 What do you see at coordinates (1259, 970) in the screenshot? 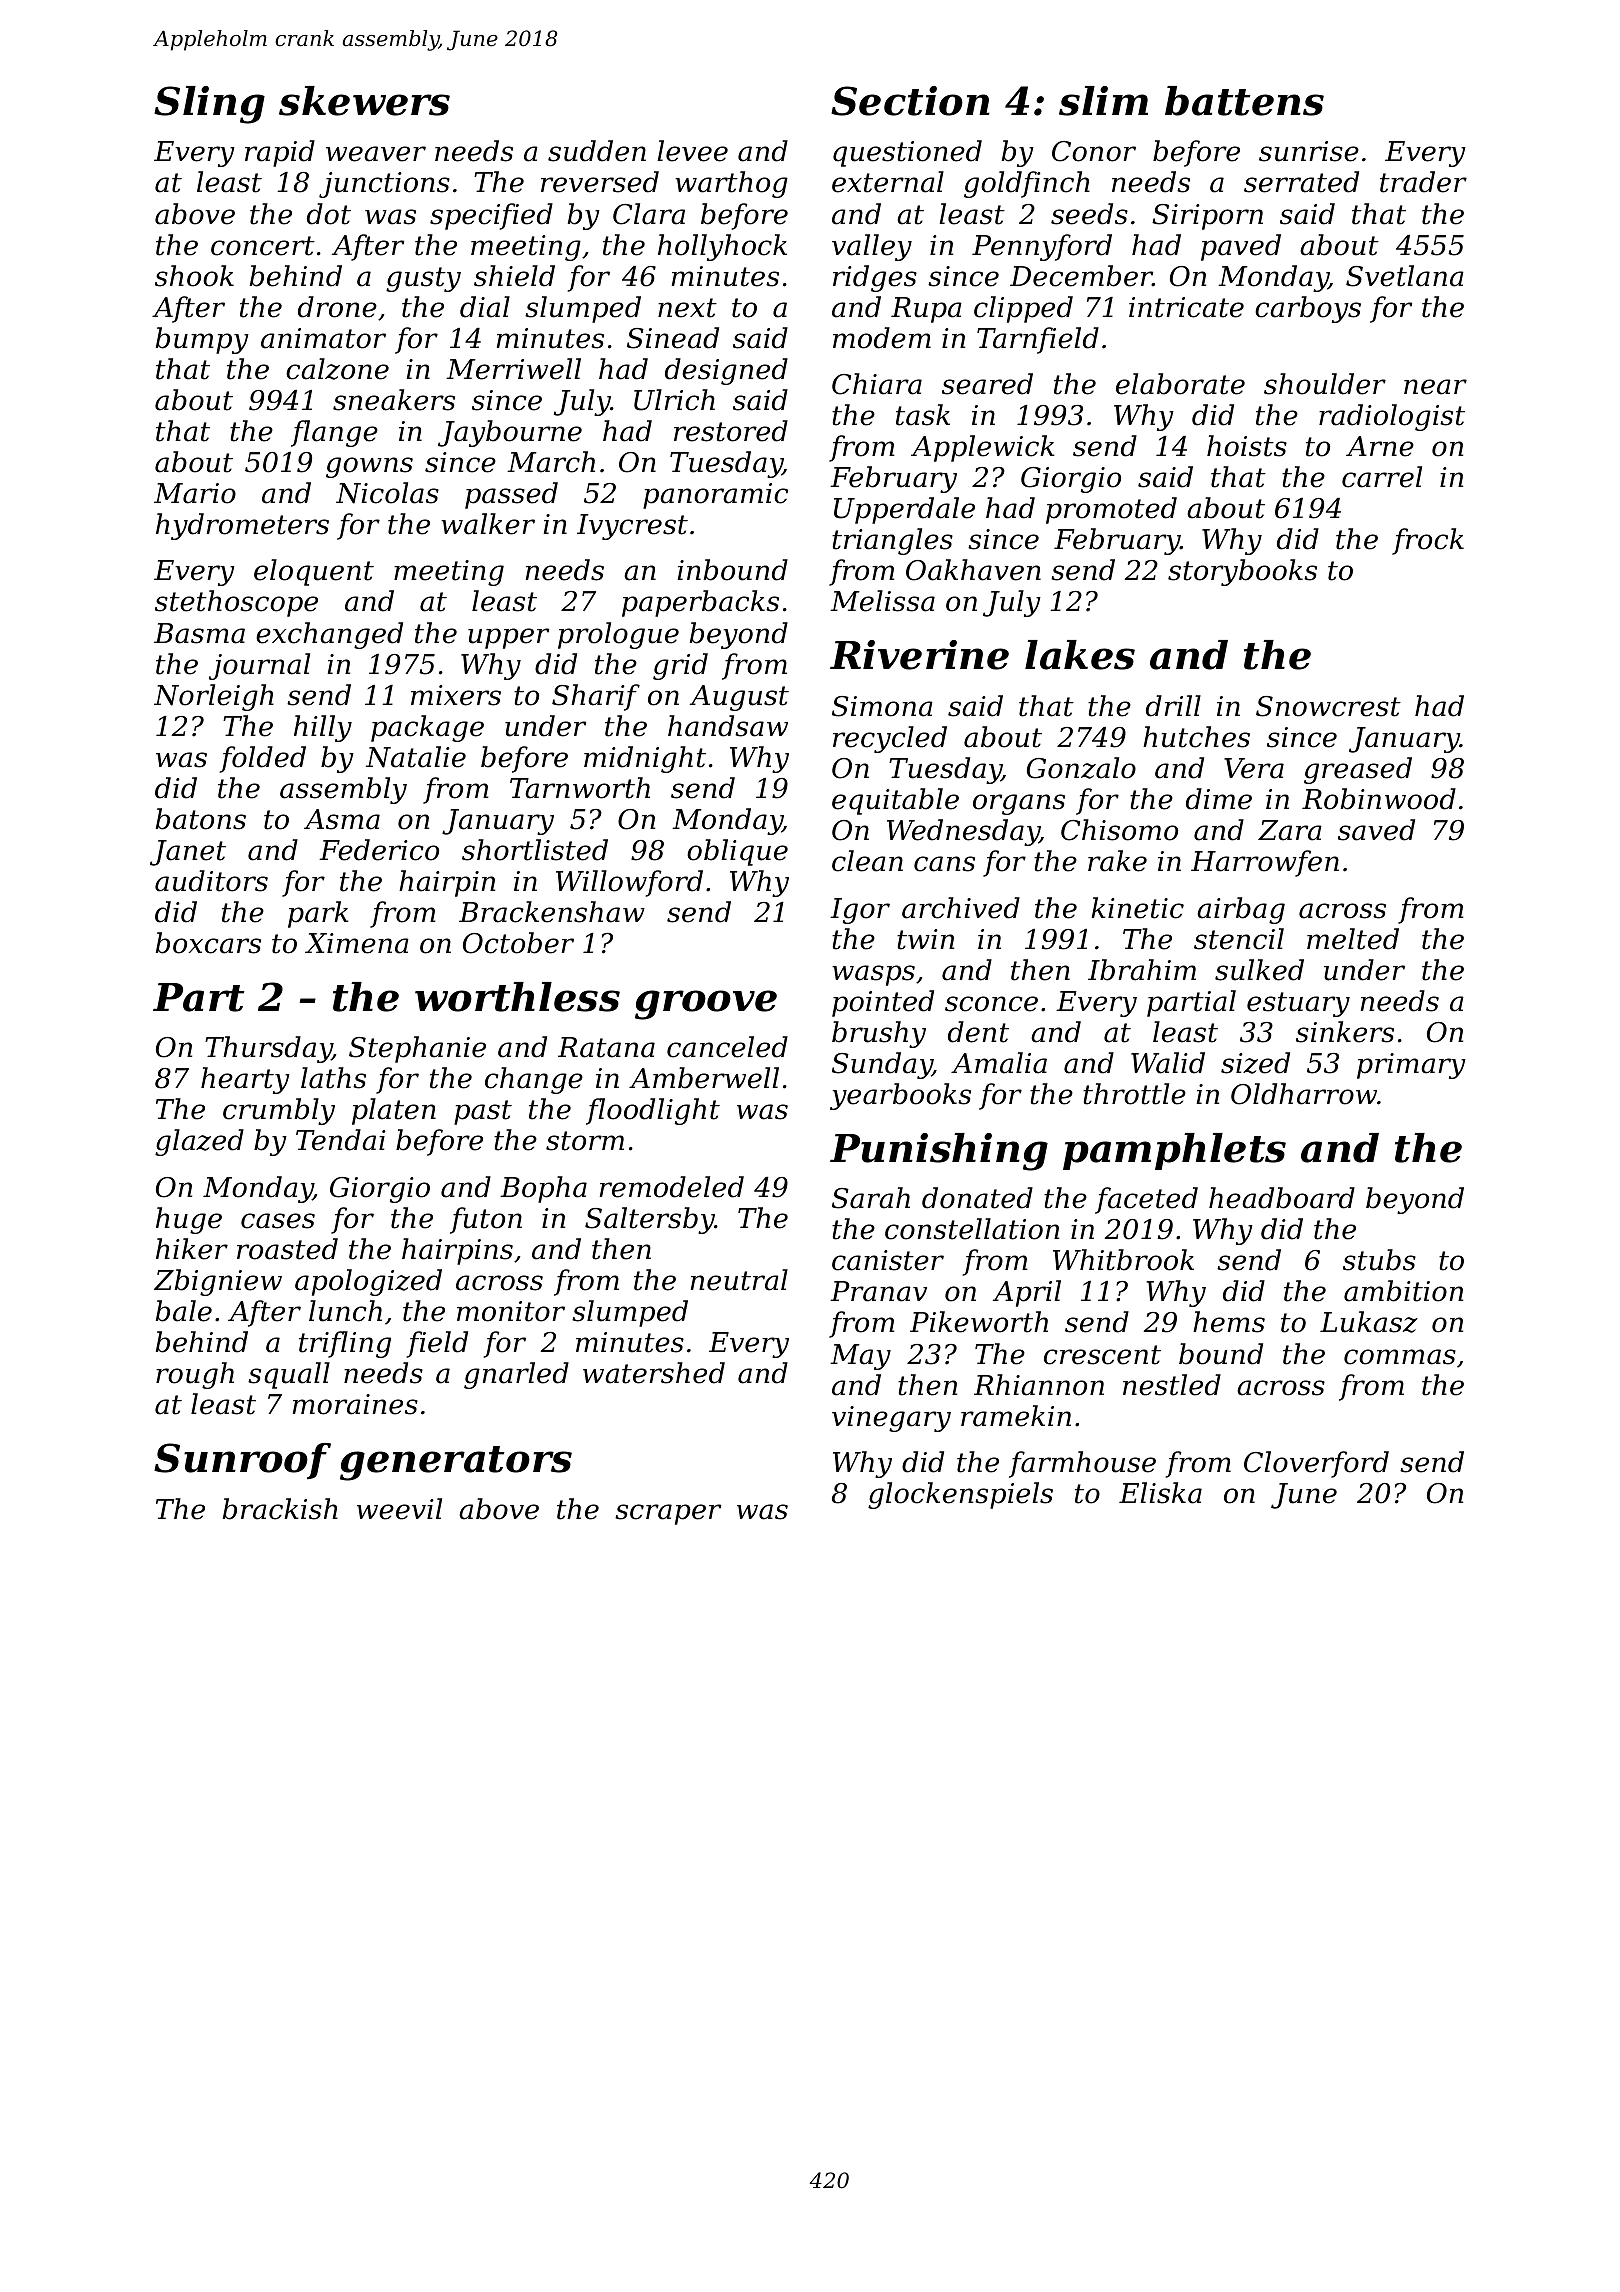
I see `sulked` at bounding box center [1259, 970].
